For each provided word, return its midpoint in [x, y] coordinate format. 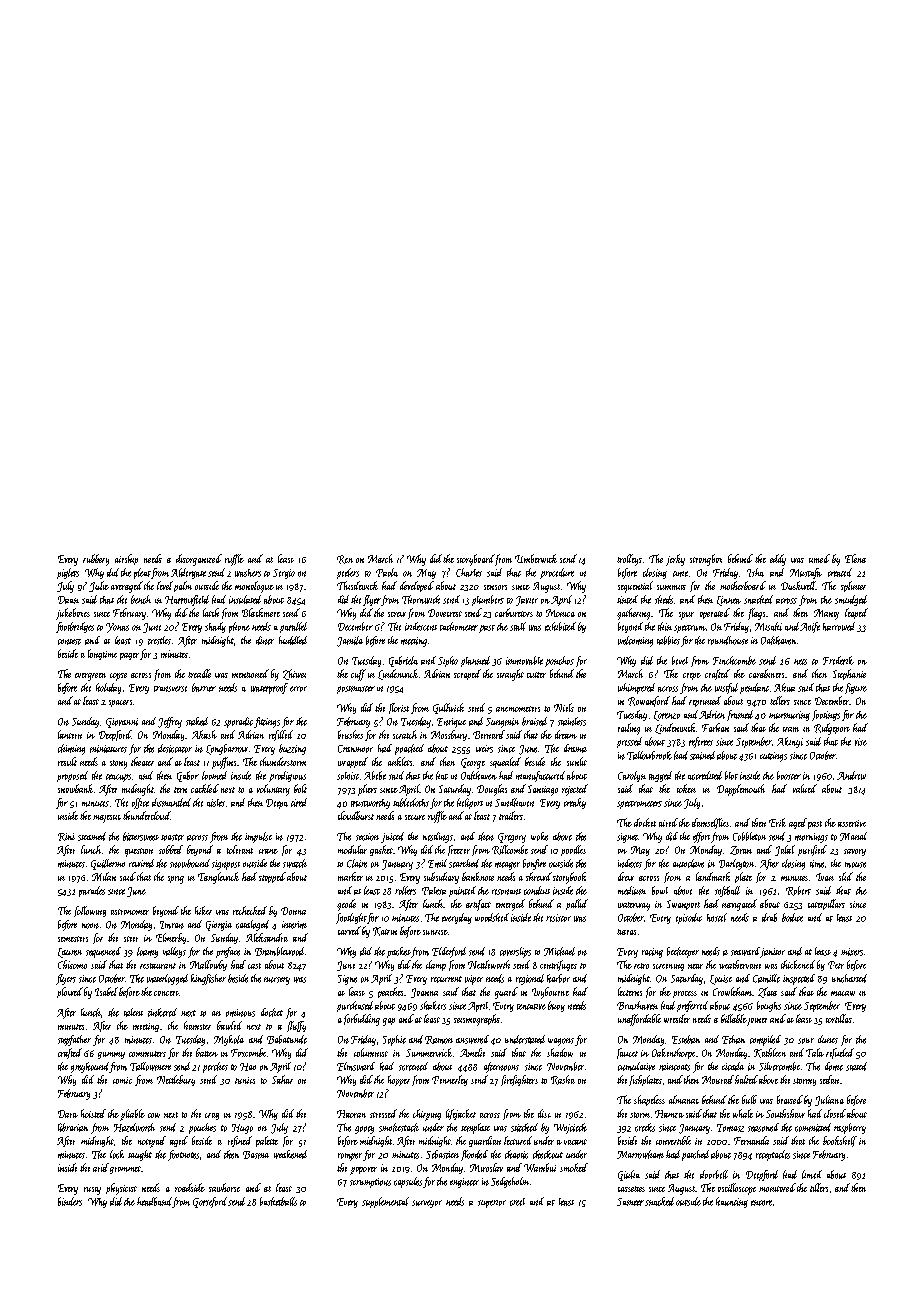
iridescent [421, 626]
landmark [713, 876]
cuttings [773, 757]
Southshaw [785, 1113]
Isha [755, 572]
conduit [537, 890]
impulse [258, 837]
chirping [427, 1115]
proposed [72, 776]
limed [812, 1174]
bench [141, 599]
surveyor [427, 1204]
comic [122, 1080]
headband [154, 1201]
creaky [575, 803]
